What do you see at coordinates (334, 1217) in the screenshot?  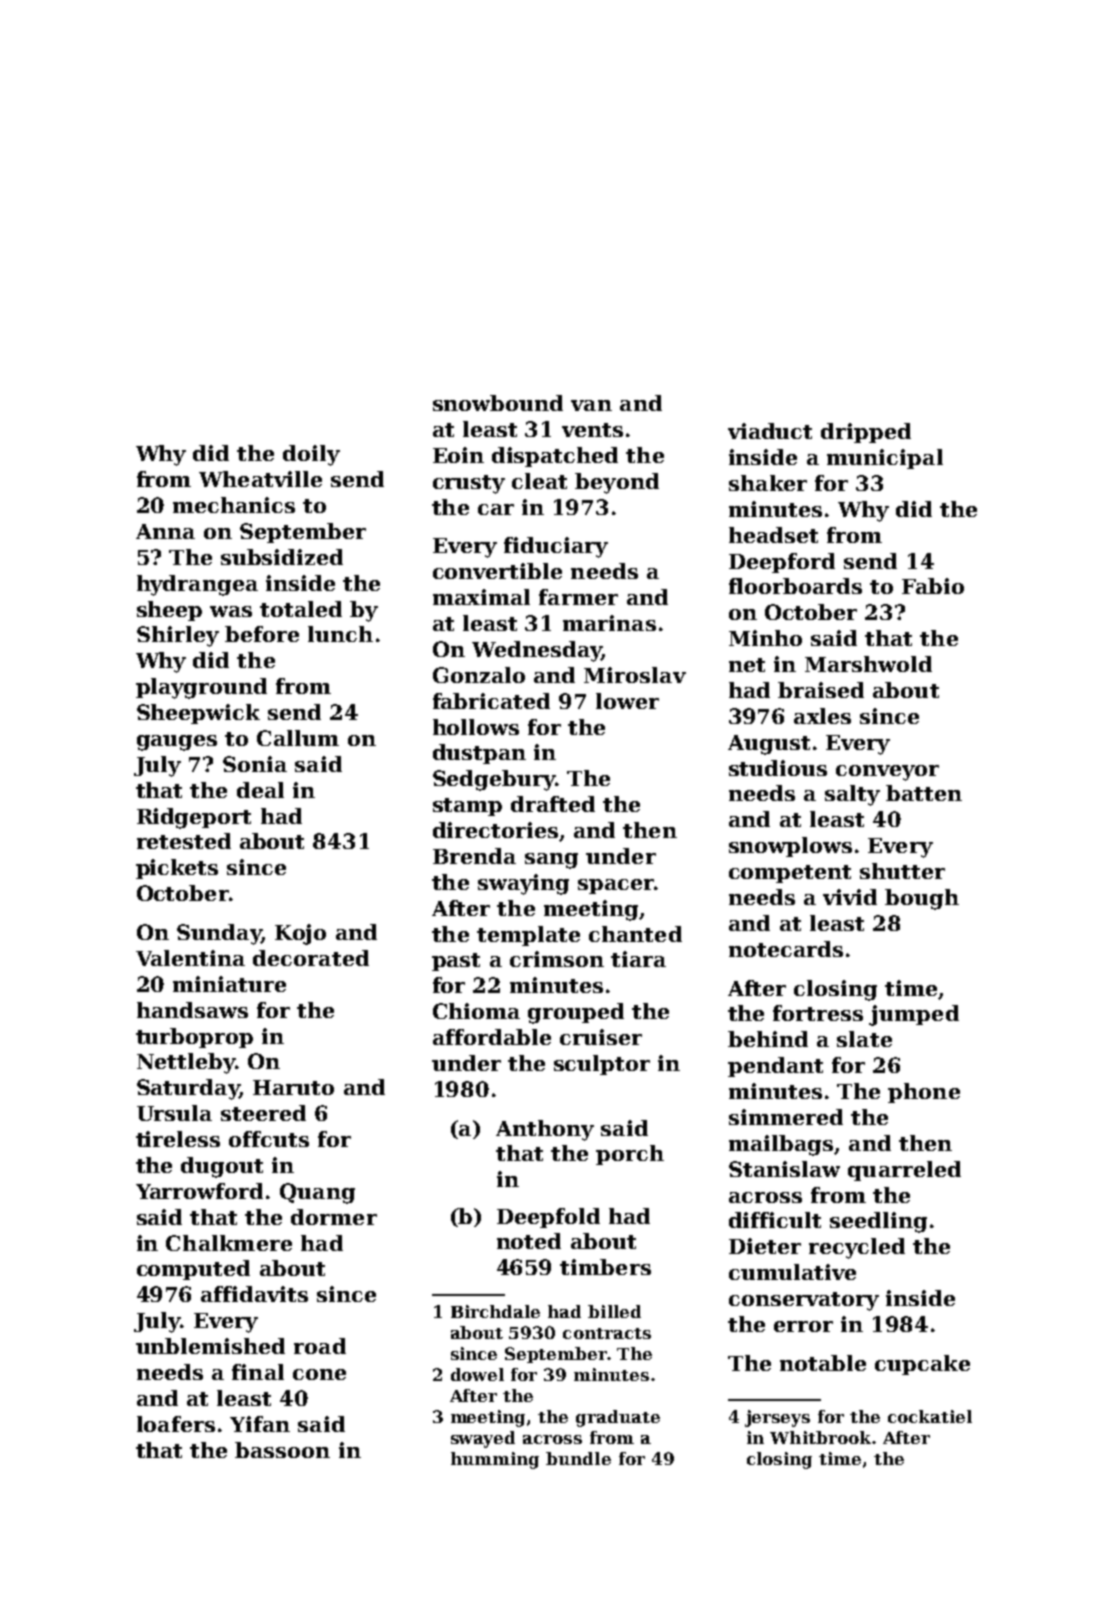 I see `dormer` at bounding box center [334, 1217].
